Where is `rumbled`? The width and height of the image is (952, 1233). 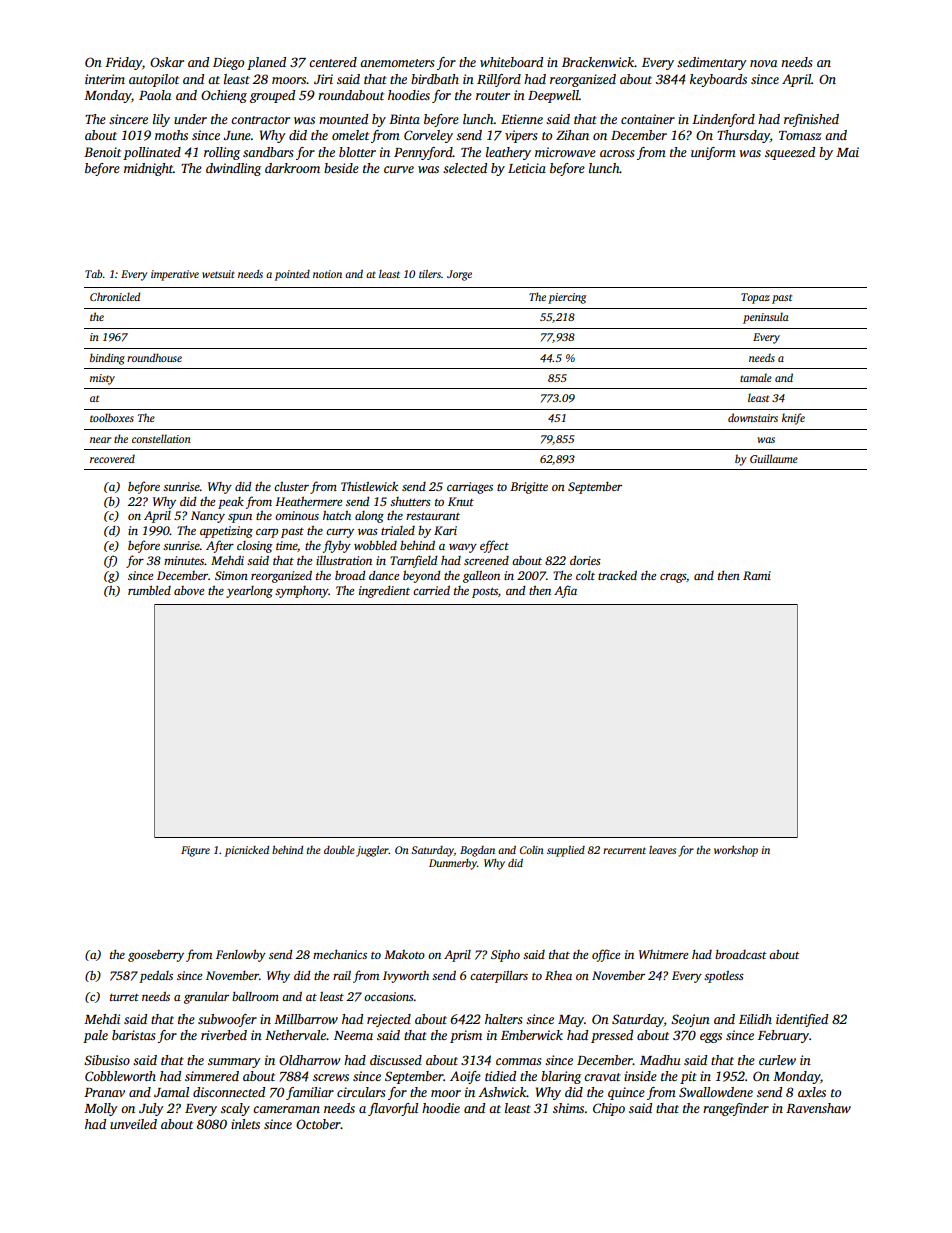
rumbled is located at coordinates (149, 590).
